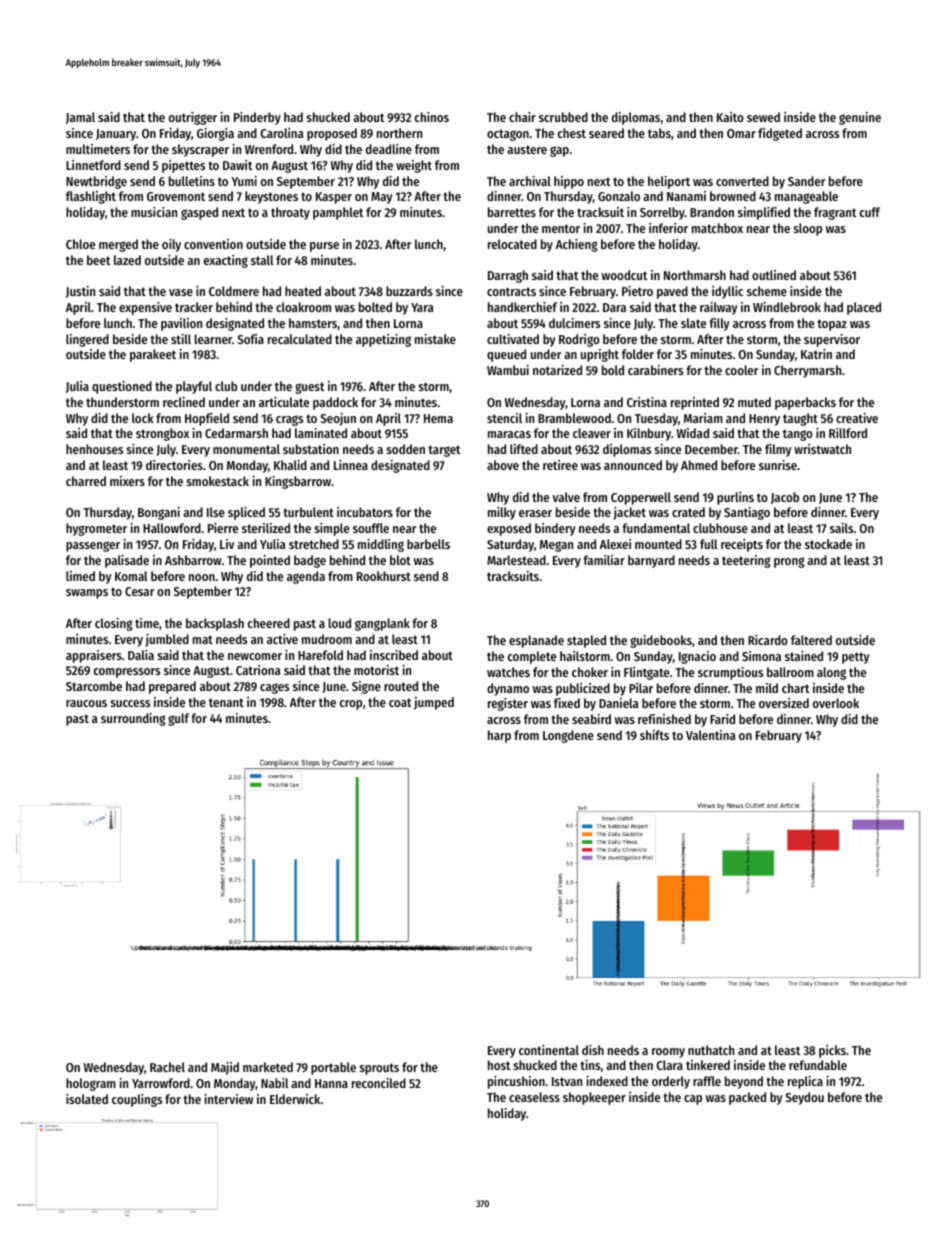 This screenshot has width=952, height=1233. What do you see at coordinates (375, 307) in the screenshot?
I see `bolted` at bounding box center [375, 307].
